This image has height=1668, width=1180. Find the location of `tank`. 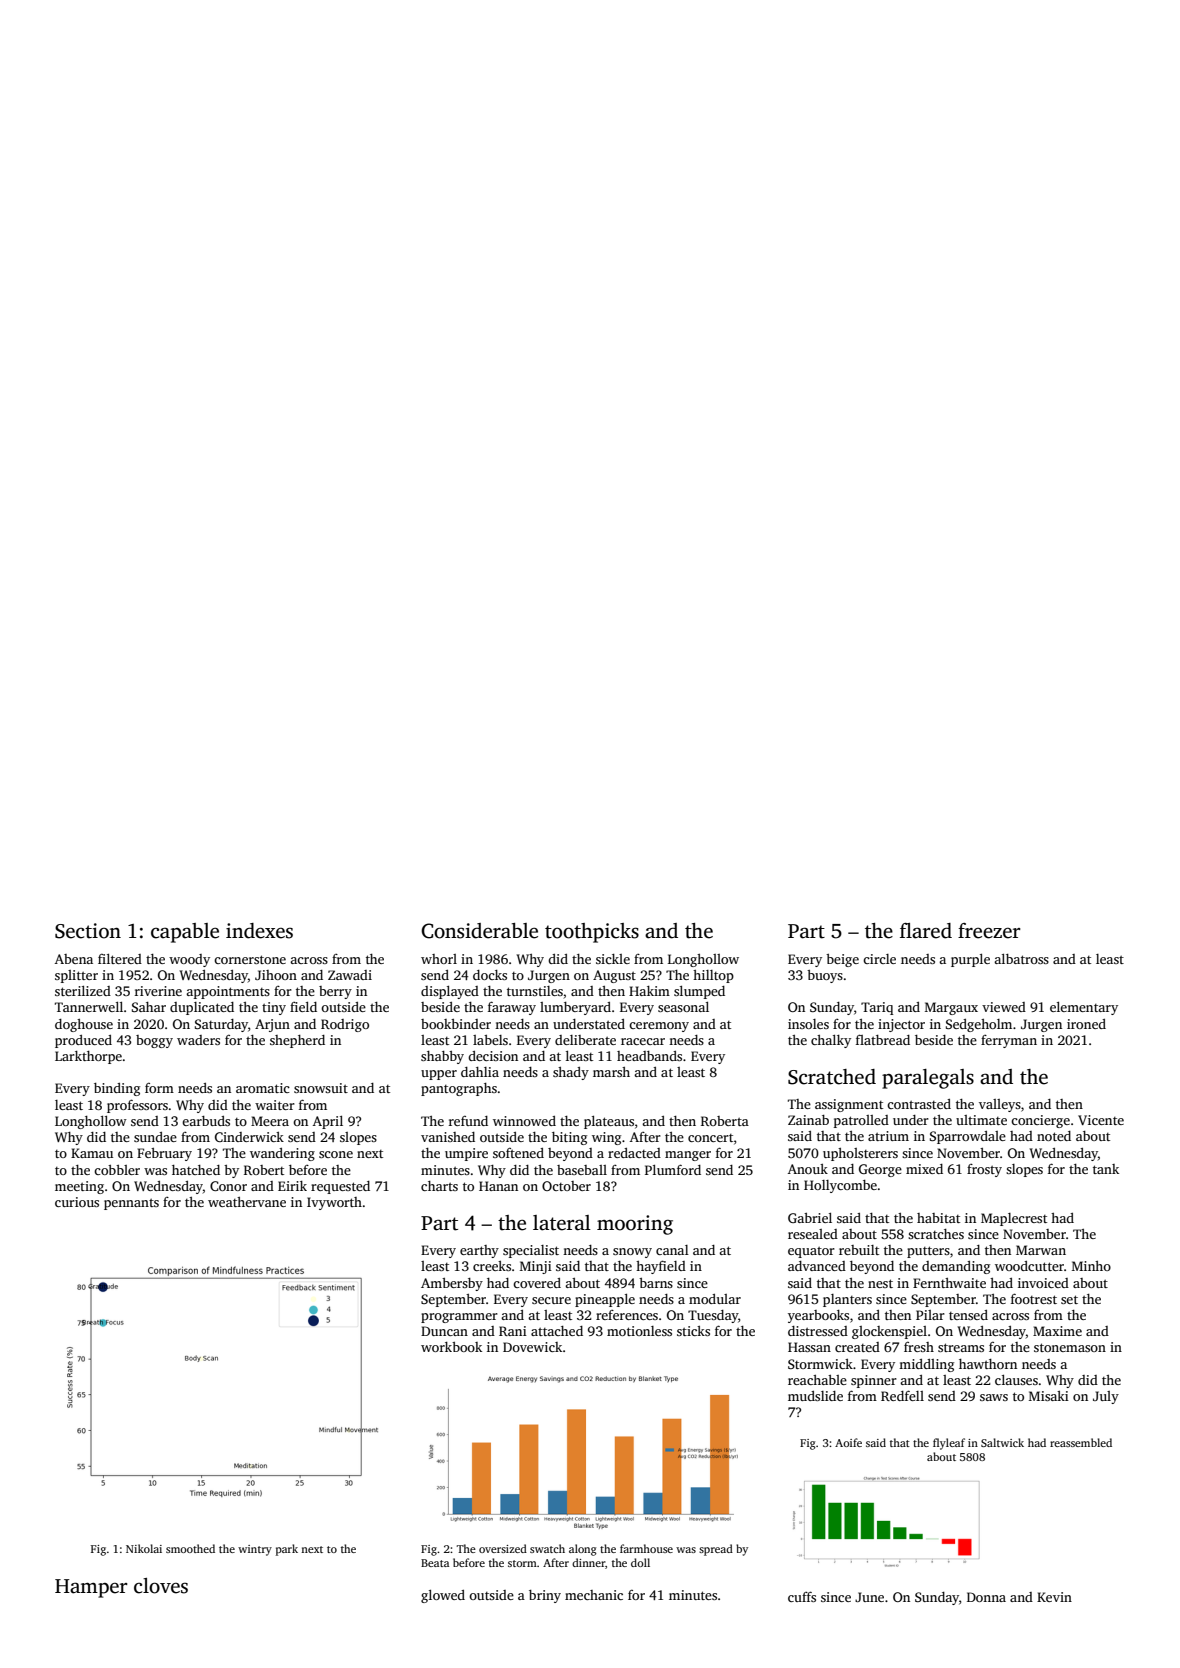

tank is located at coordinates (1106, 1169).
